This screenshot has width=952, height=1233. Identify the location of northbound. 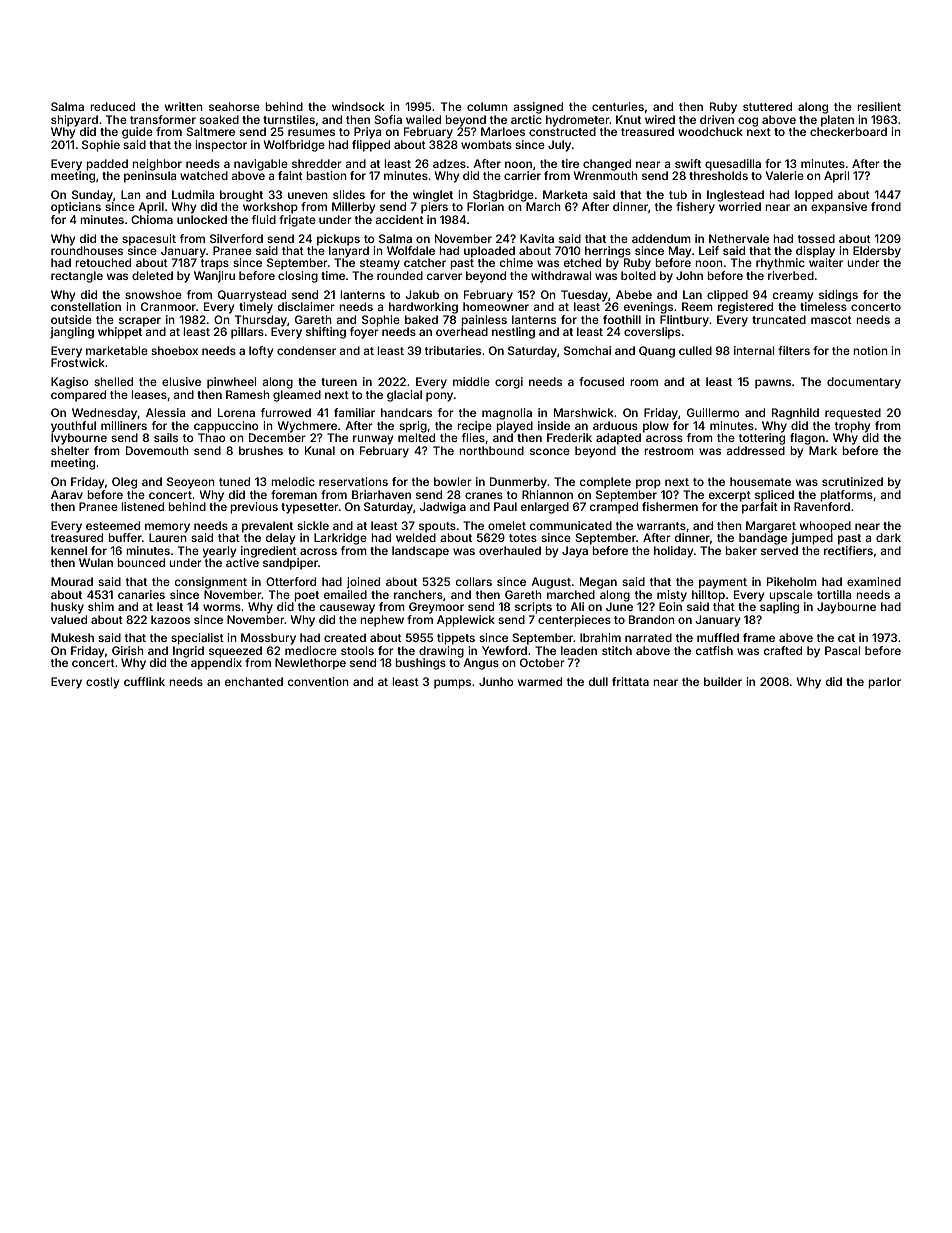
(491, 450).
